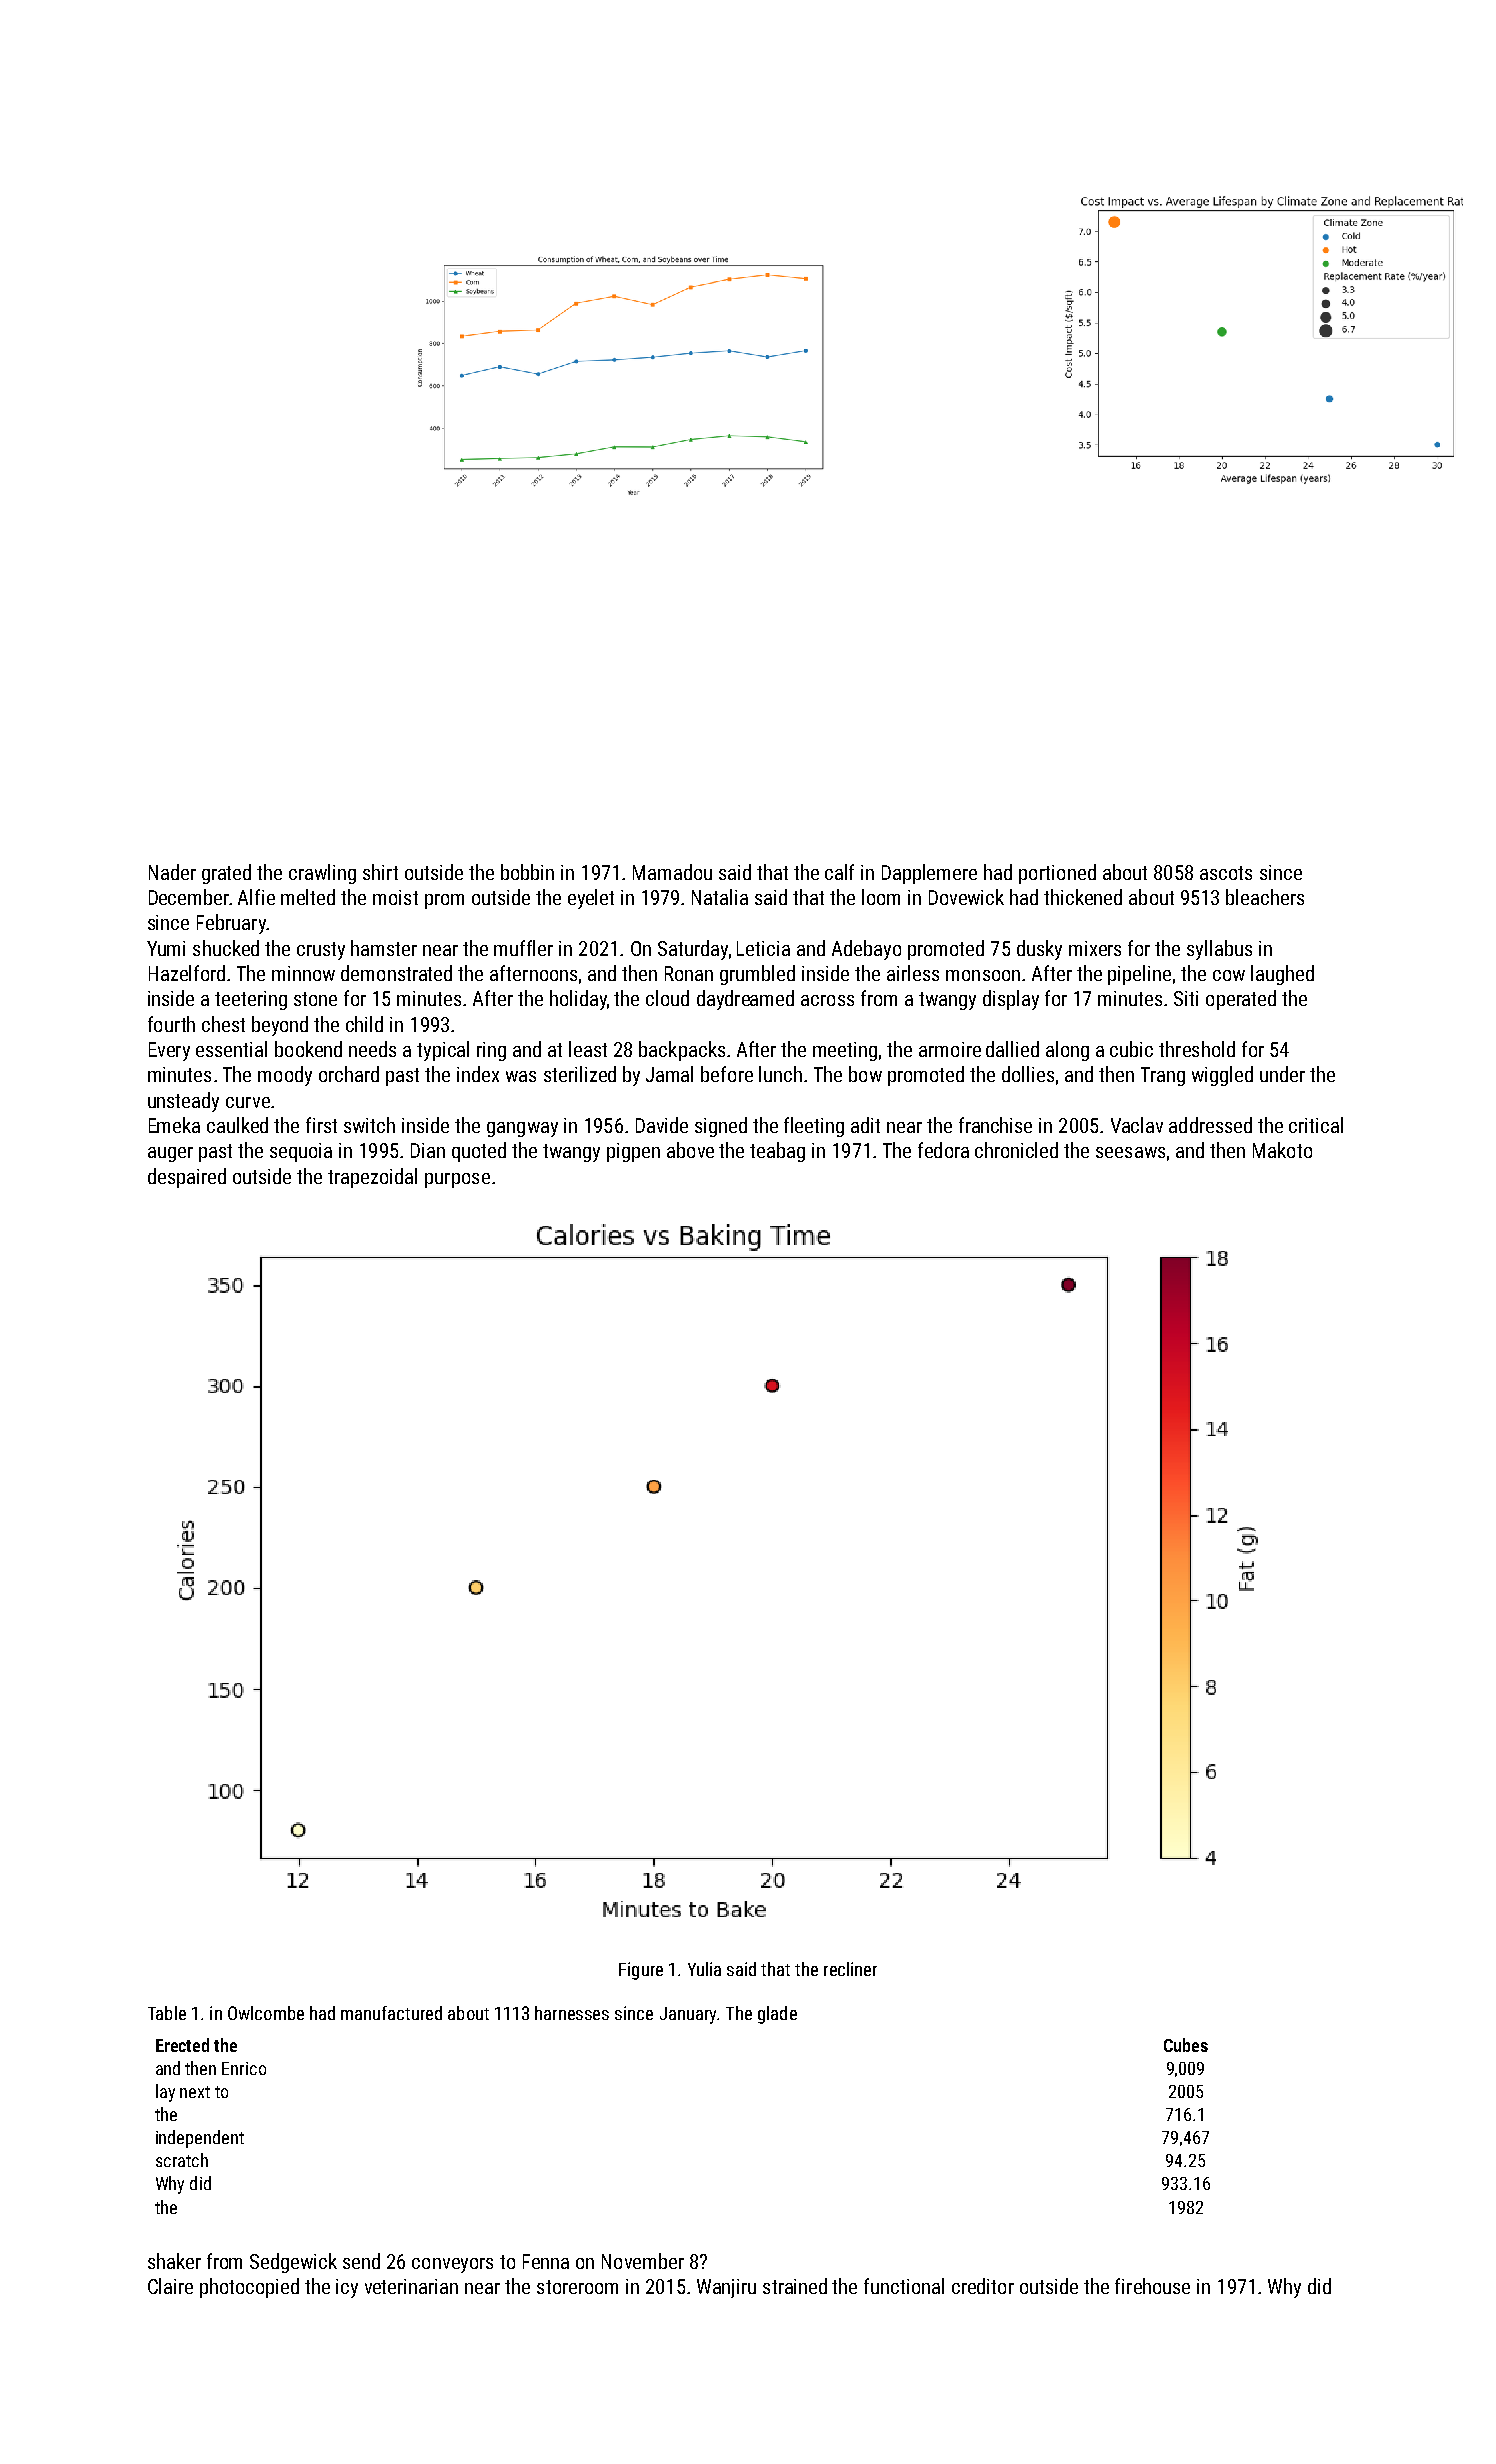 The width and height of the page is (1496, 2464). Describe the element at coordinates (249, 2288) in the page. I see `photocopied` at that location.
